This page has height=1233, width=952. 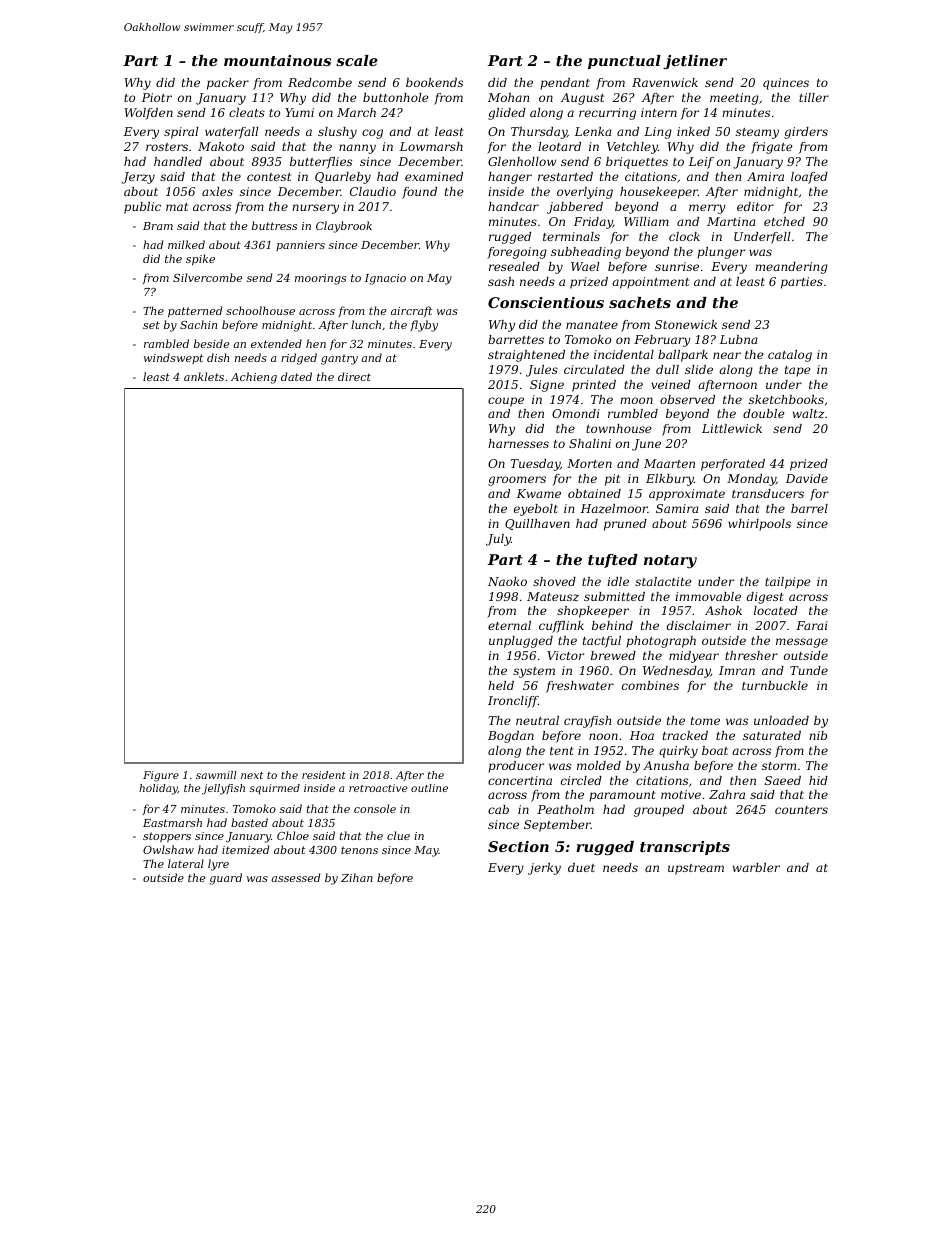 I want to click on combines, so click(x=650, y=685).
